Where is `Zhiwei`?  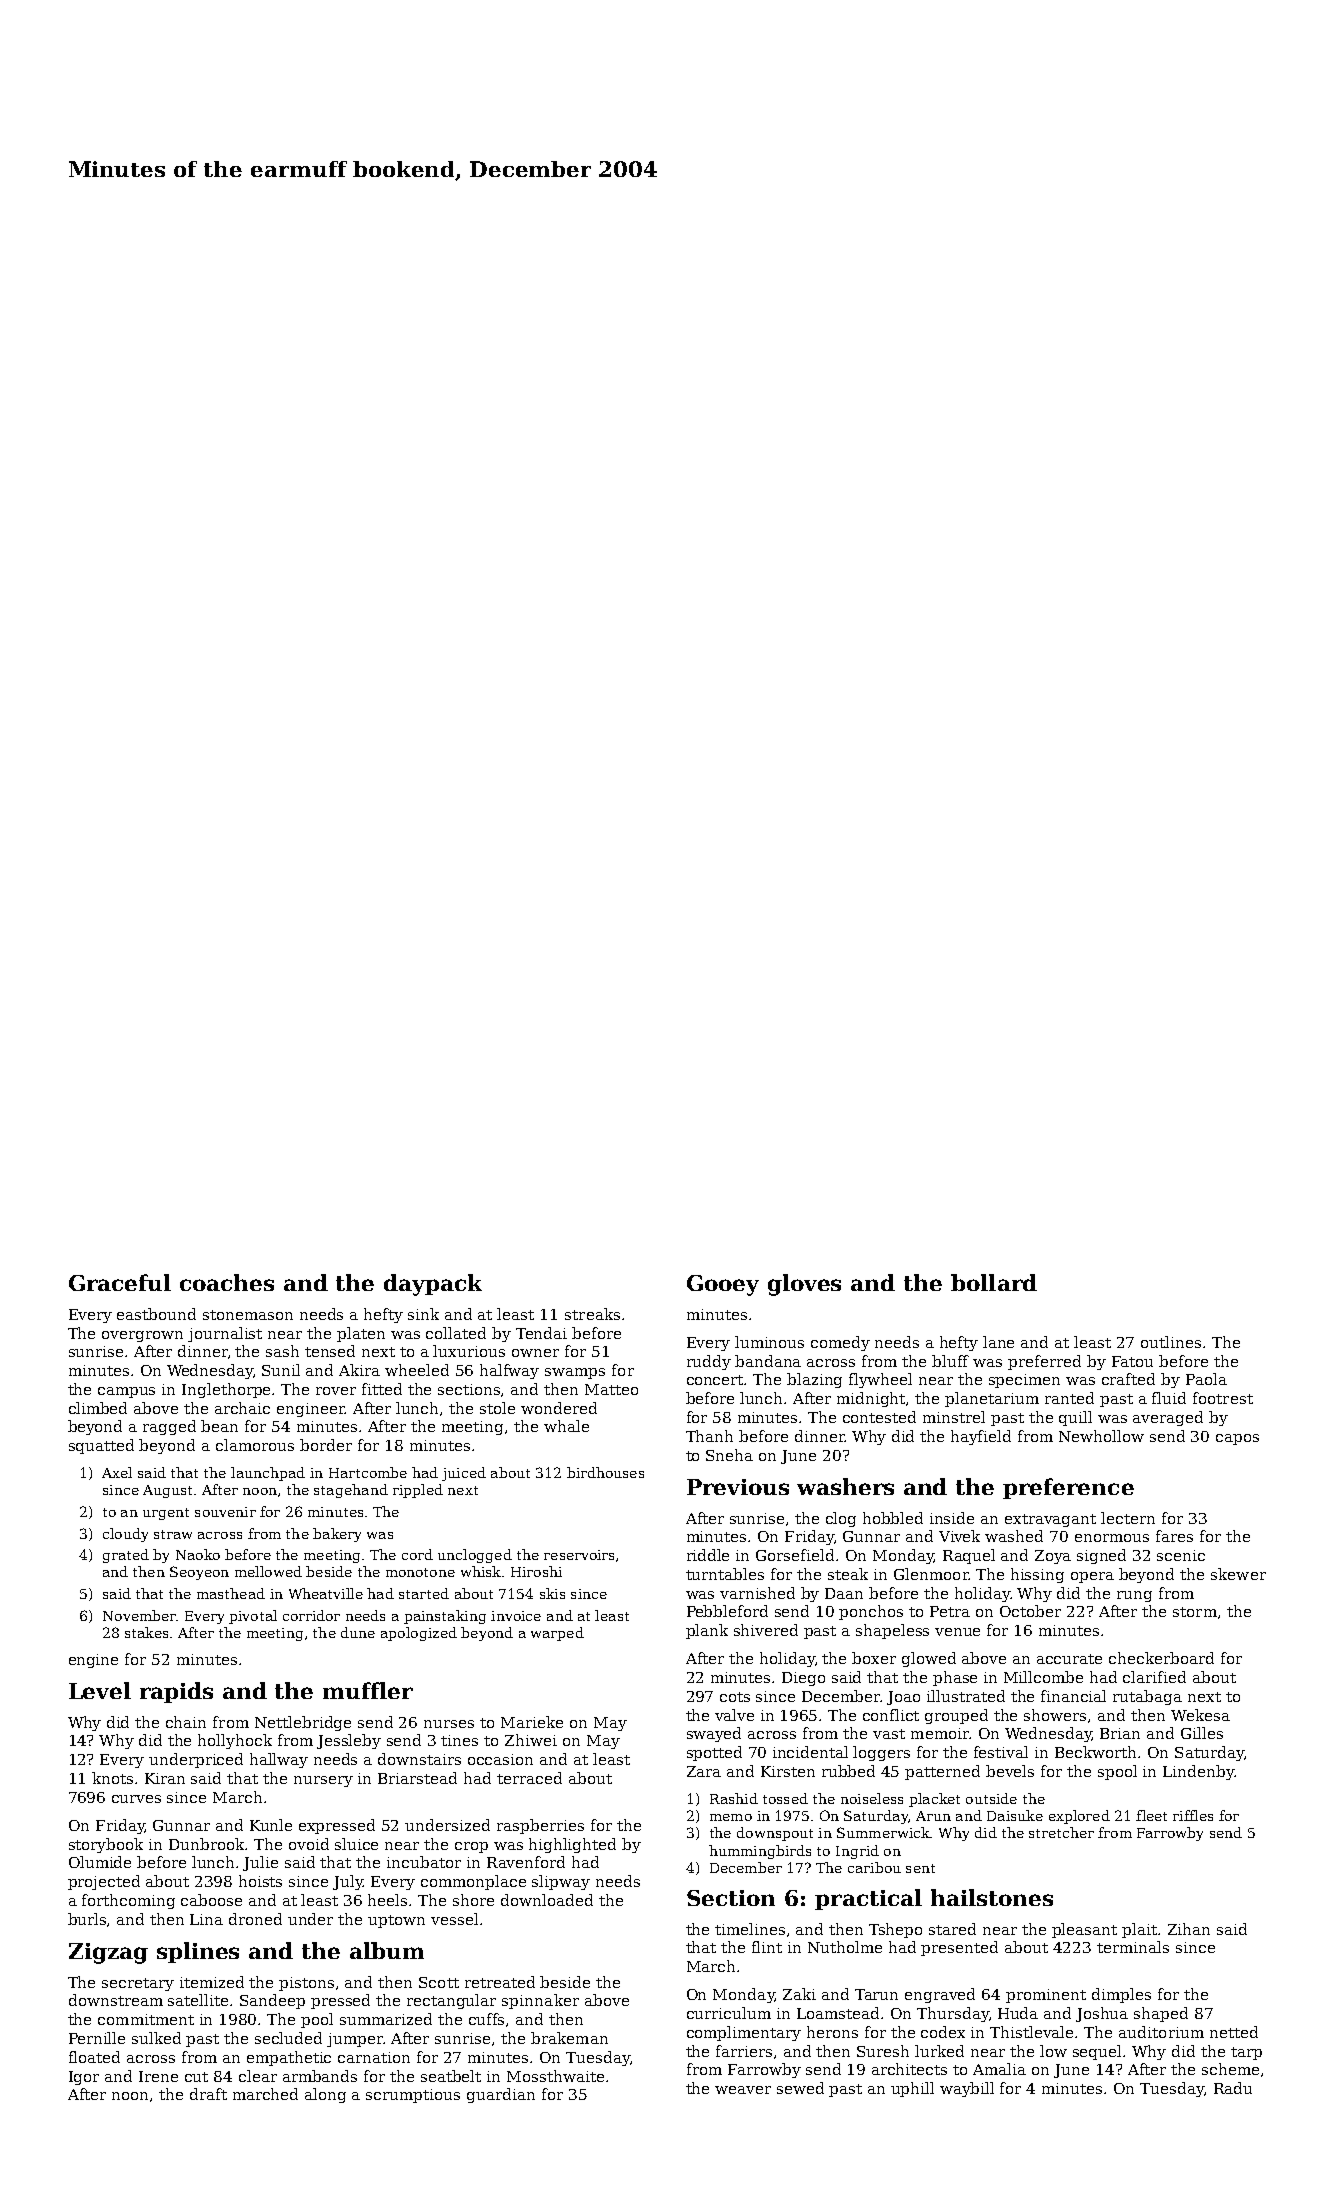 Zhiwei is located at coordinates (531, 1740).
